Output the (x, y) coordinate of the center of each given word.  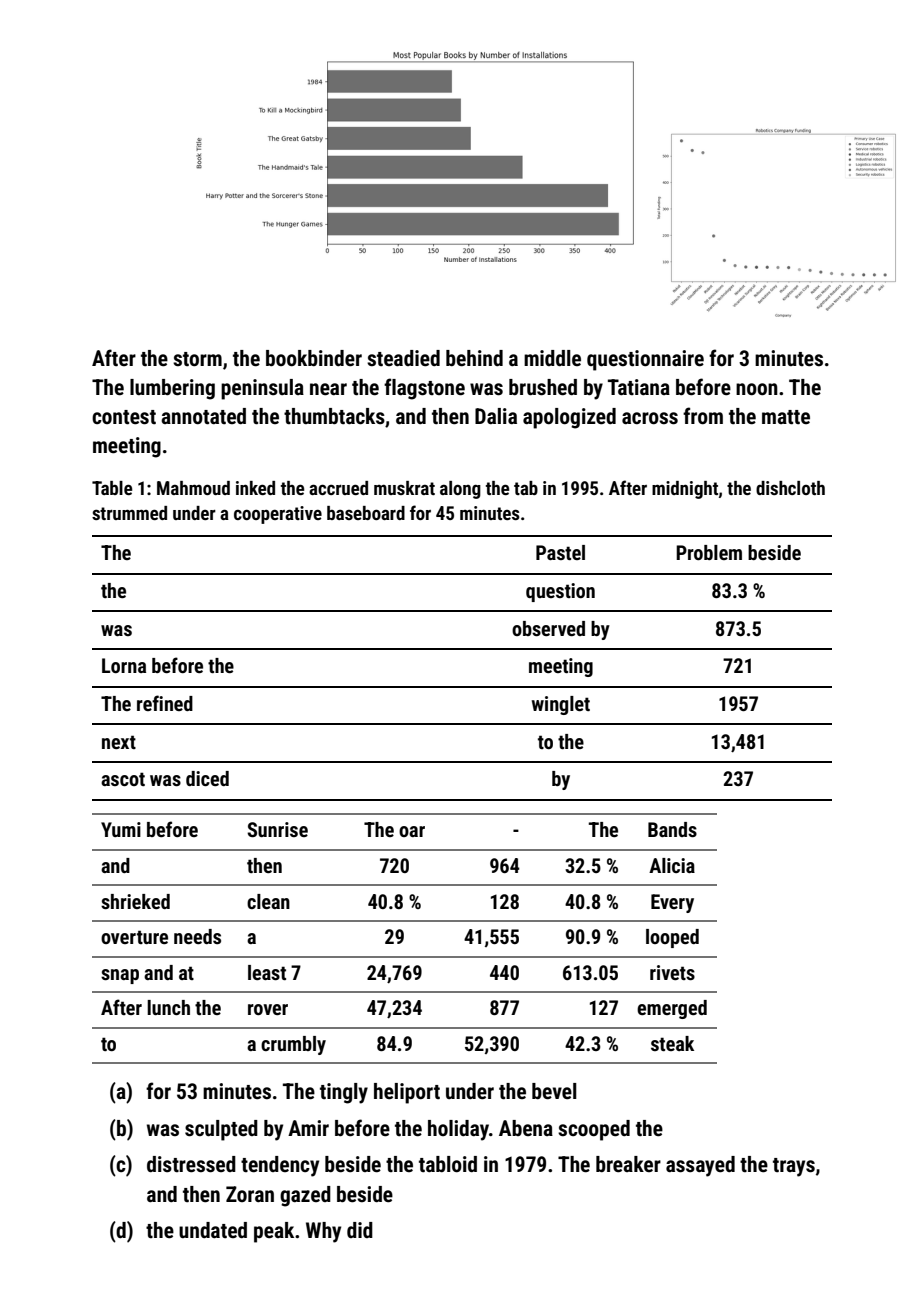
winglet (561, 705)
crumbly (293, 1045)
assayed (700, 1166)
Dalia (496, 416)
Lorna (124, 665)
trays (794, 1167)
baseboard (366, 513)
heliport (407, 1093)
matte (786, 417)
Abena (526, 1128)
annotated (203, 416)
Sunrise (277, 829)
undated (213, 1230)
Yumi (121, 829)
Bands (672, 829)
